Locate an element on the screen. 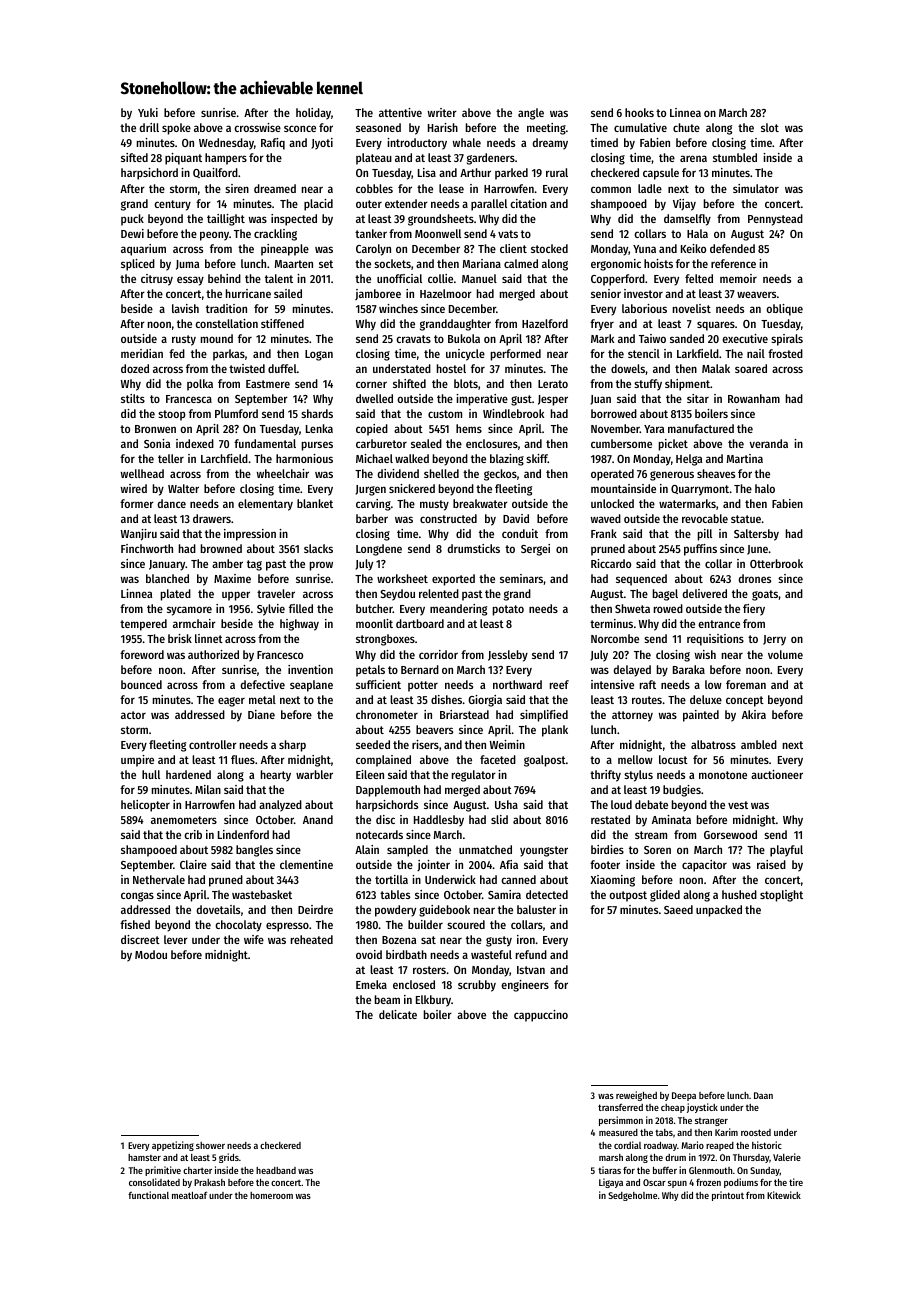  Briarstead is located at coordinates (464, 714).
